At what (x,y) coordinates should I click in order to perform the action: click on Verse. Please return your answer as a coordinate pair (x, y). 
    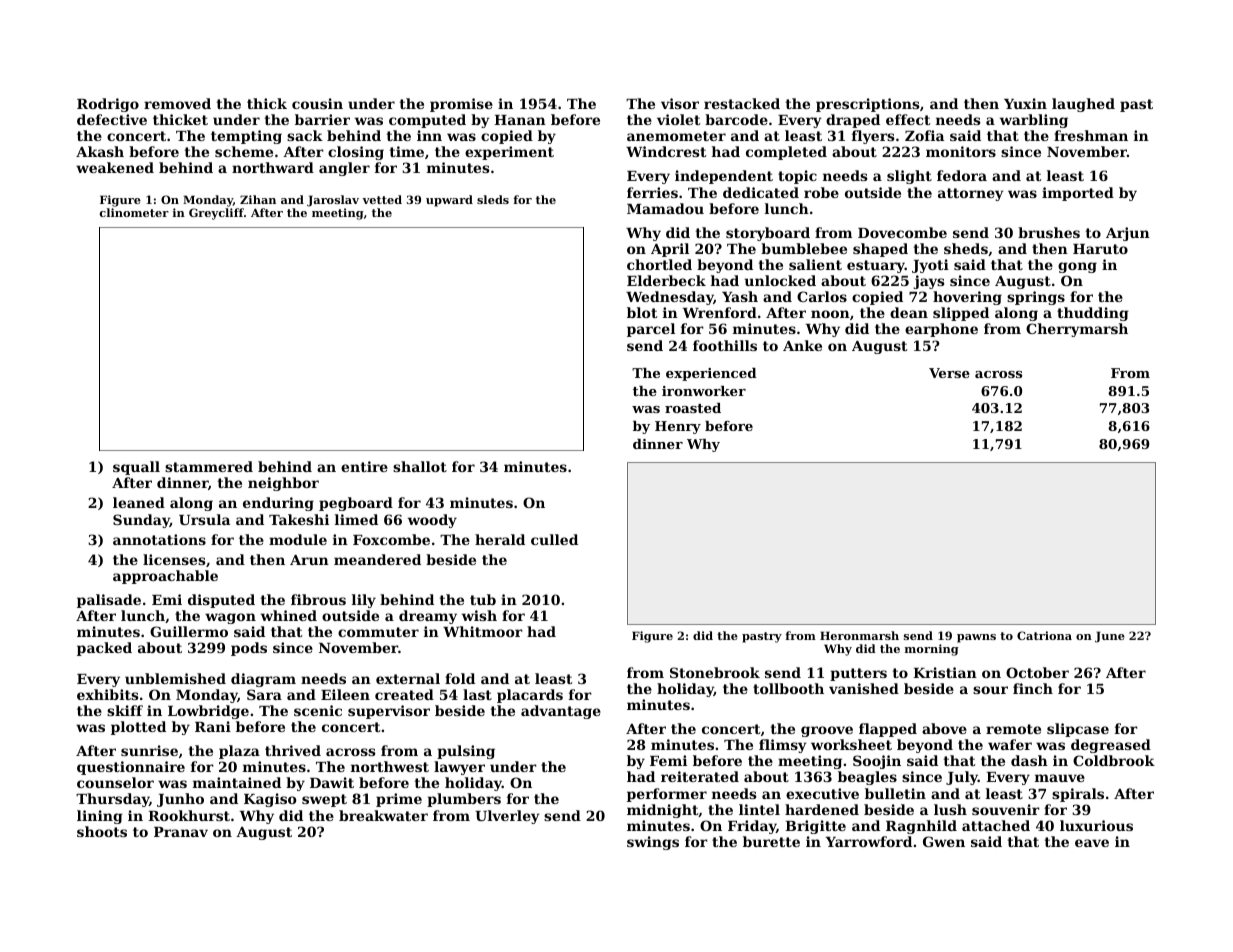
    Looking at the image, I should click on (949, 373).
